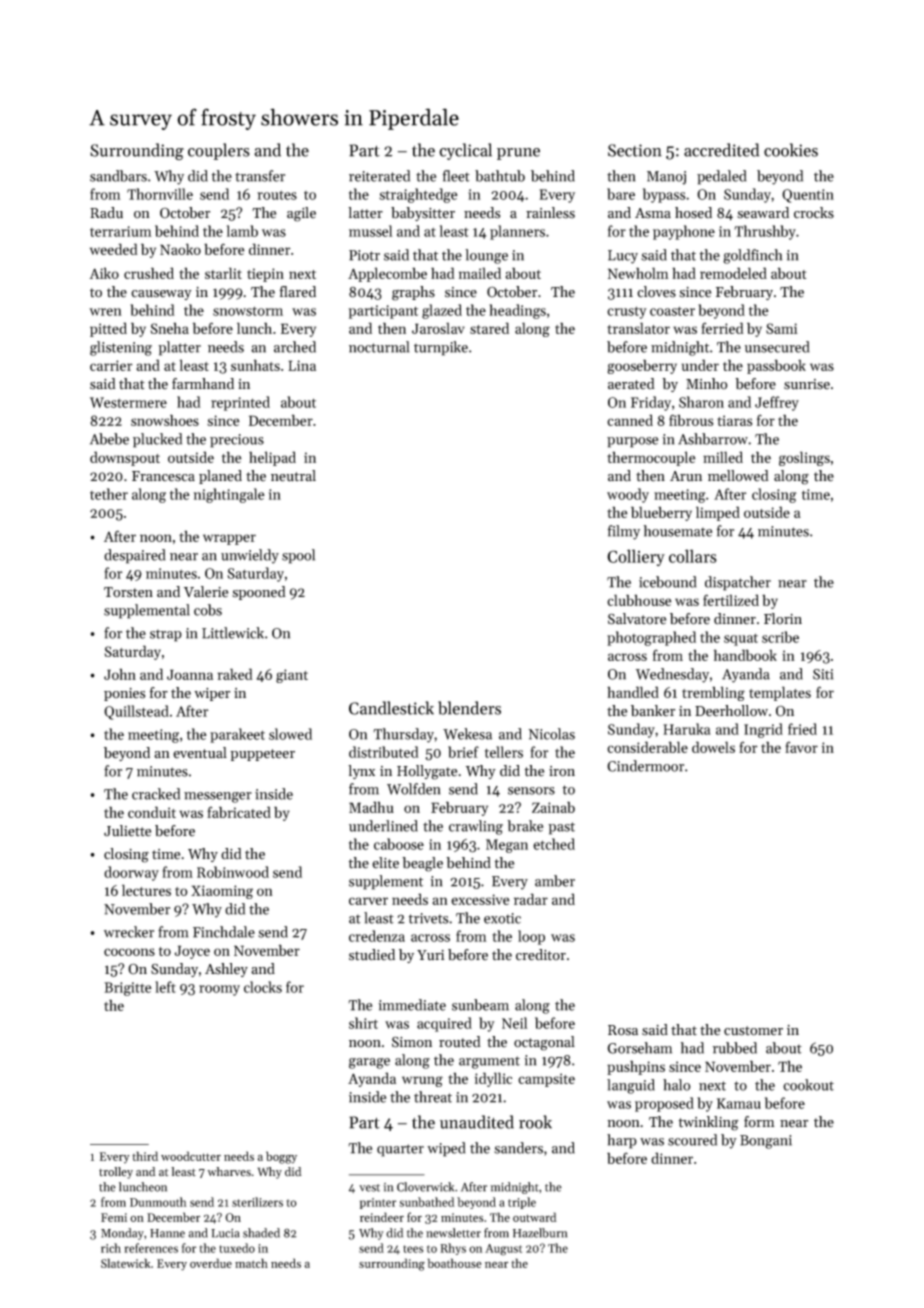 This document has width=924, height=1308. What do you see at coordinates (446, 1149) in the document?
I see `wiped` at bounding box center [446, 1149].
